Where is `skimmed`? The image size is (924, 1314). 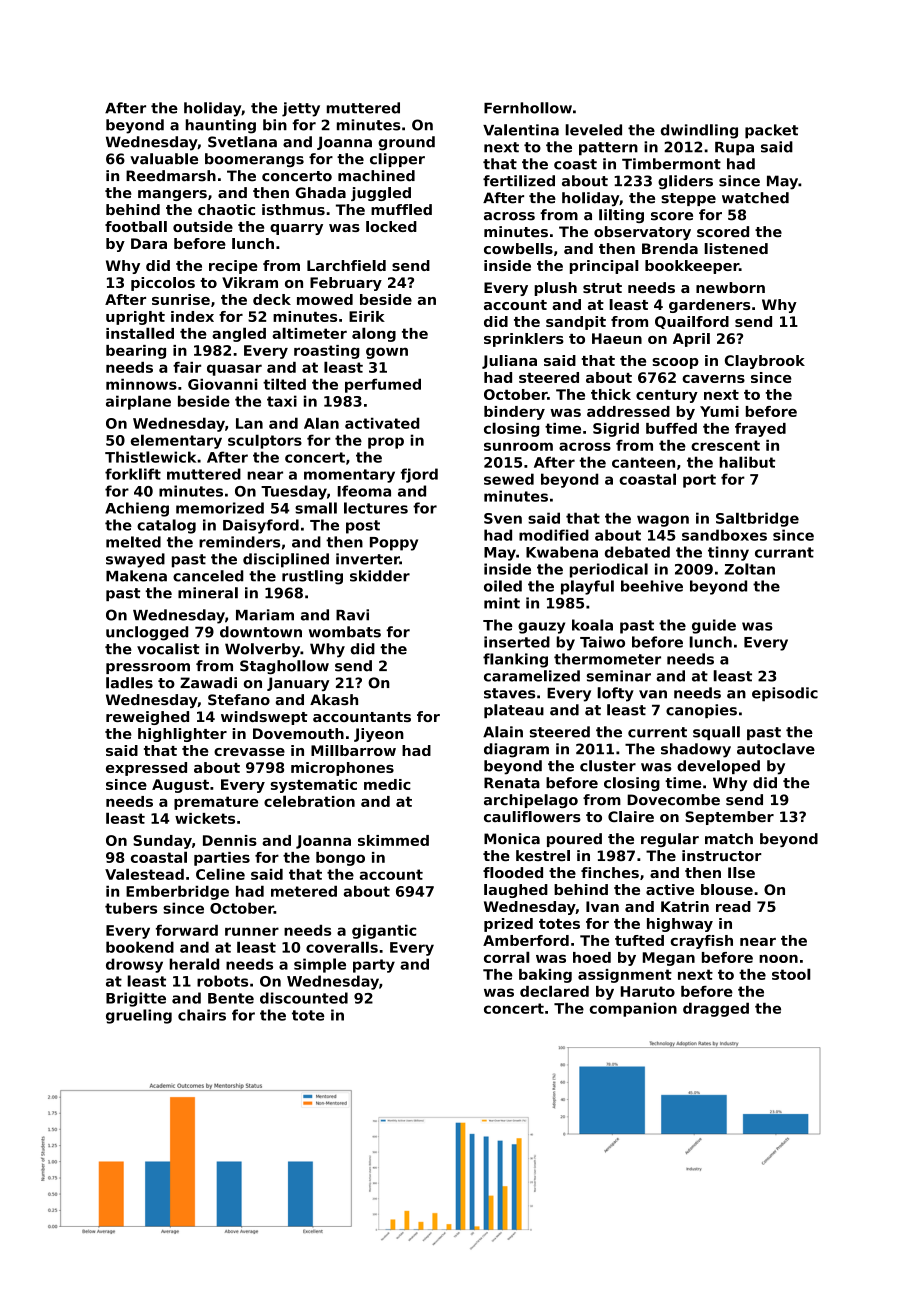
skimmed is located at coordinates (393, 840).
